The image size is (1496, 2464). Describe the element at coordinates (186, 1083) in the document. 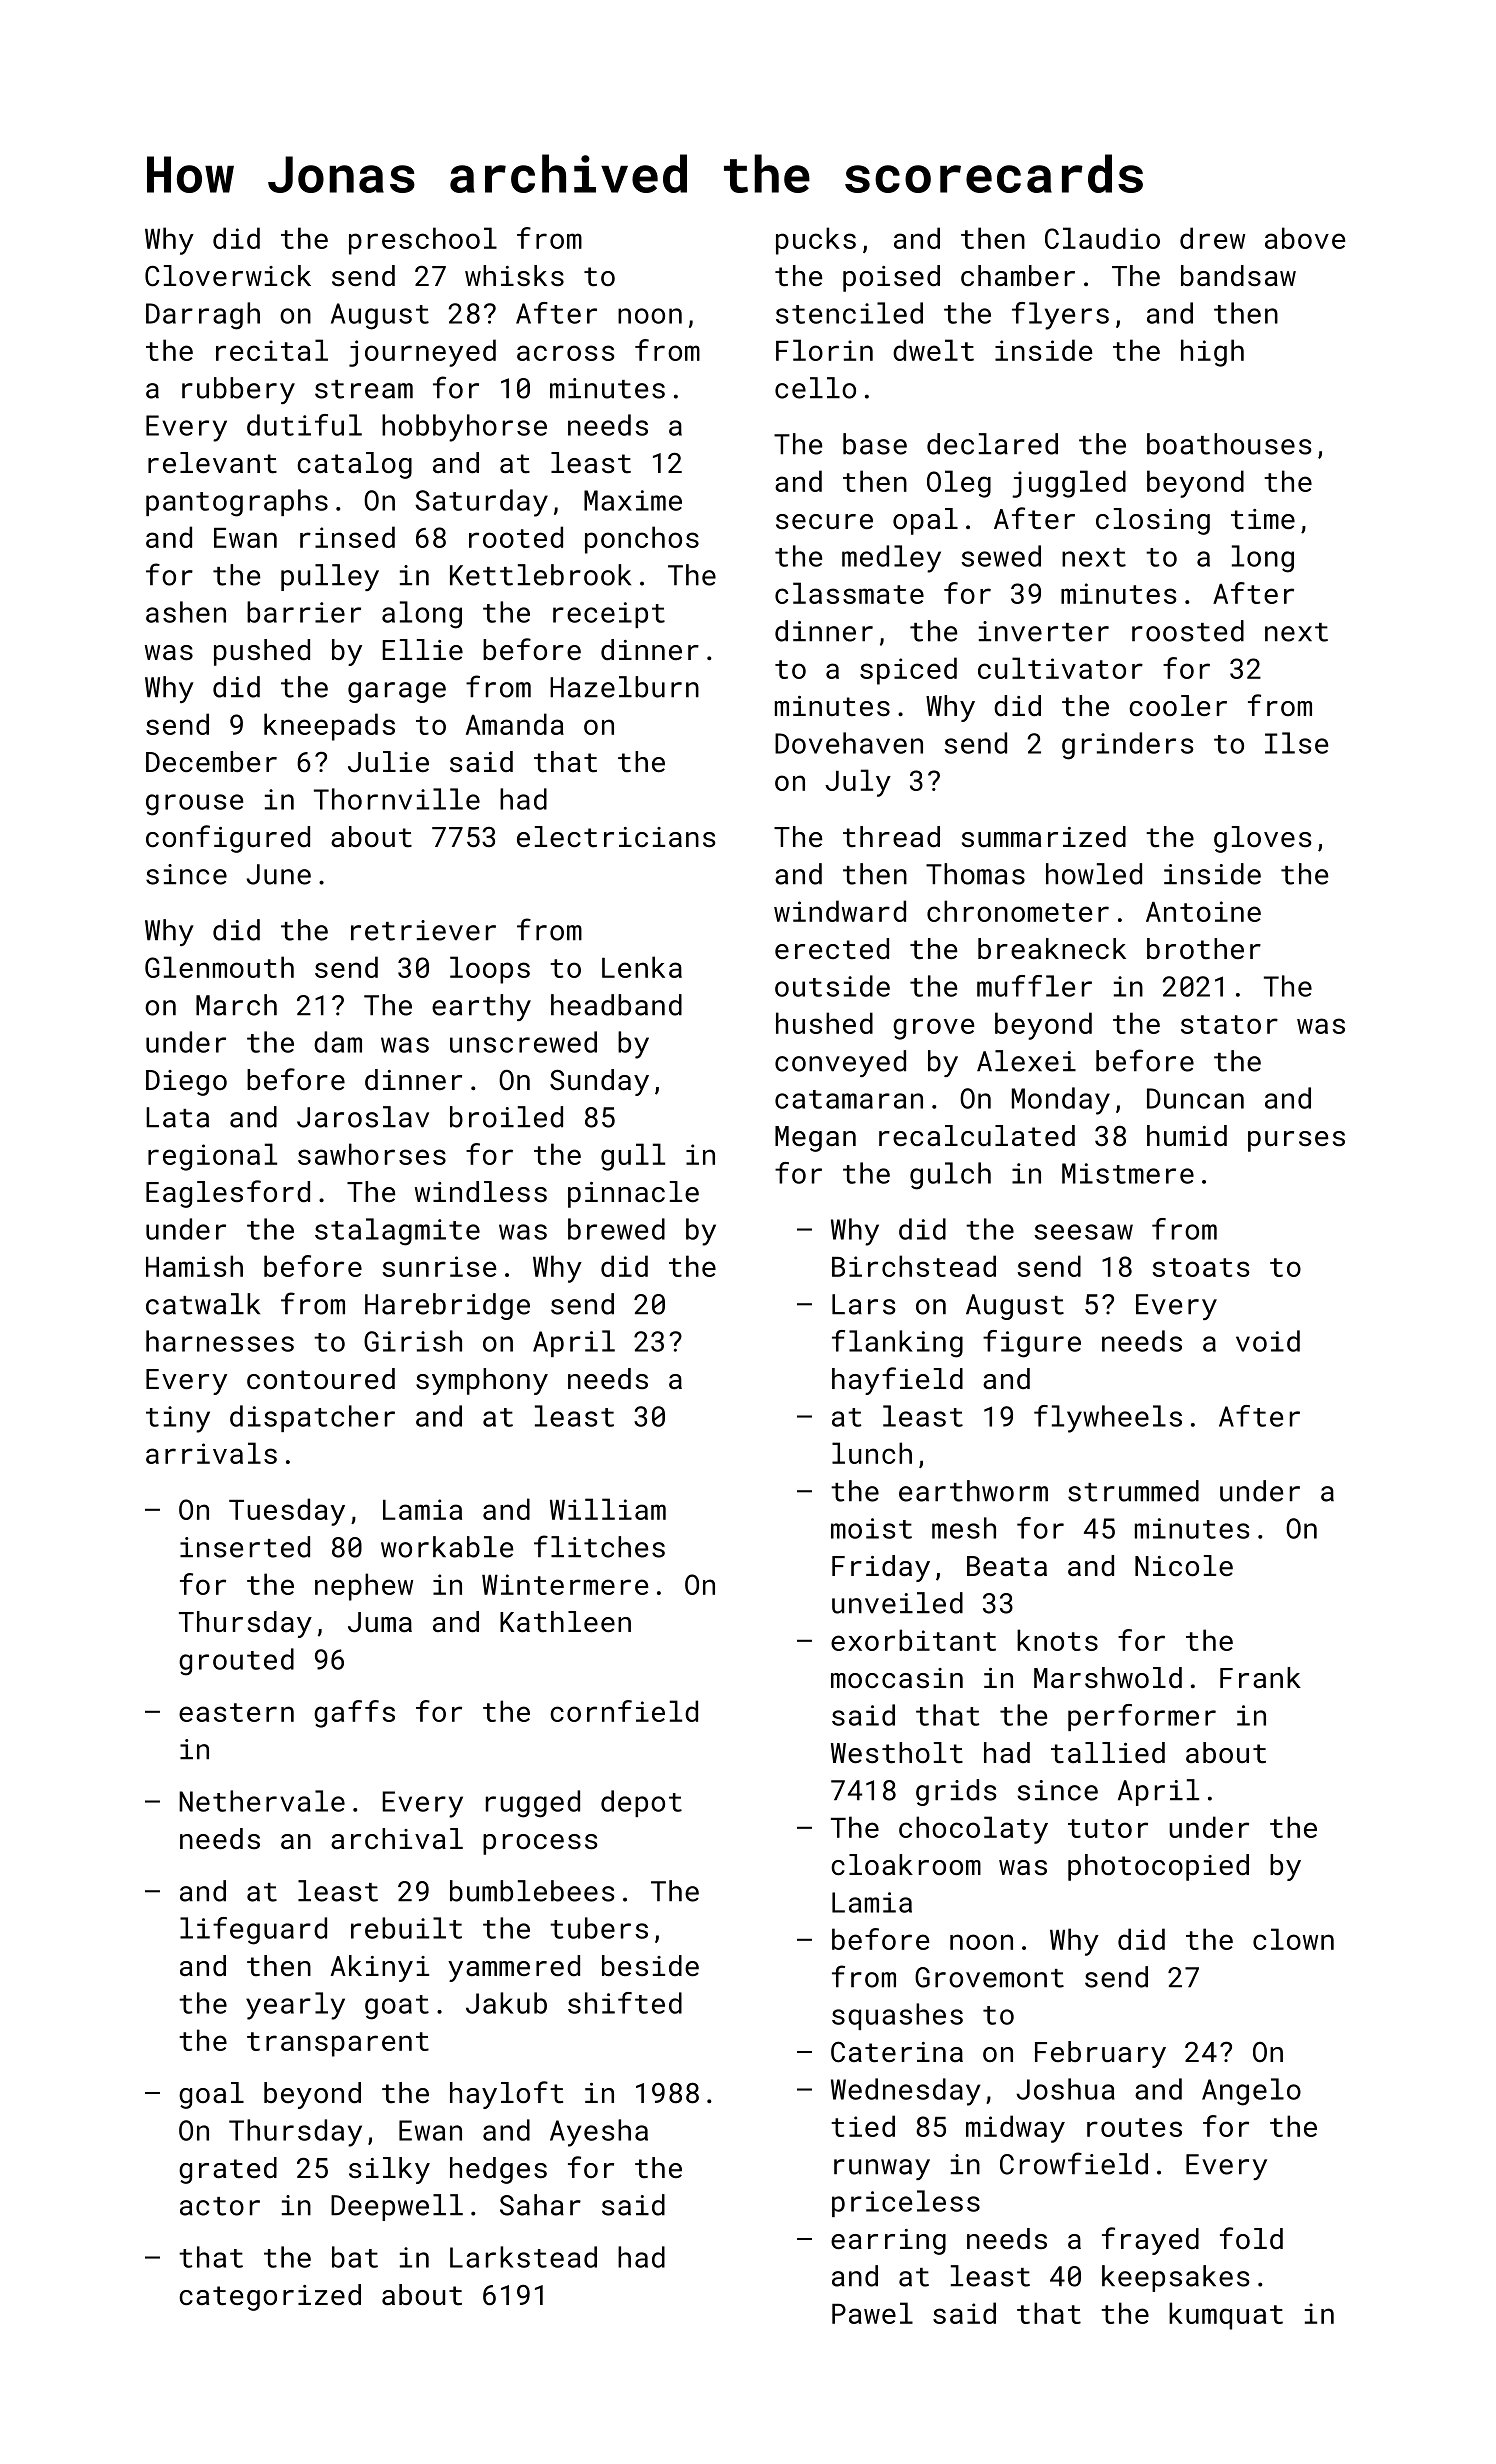

I see `Diego` at that location.
